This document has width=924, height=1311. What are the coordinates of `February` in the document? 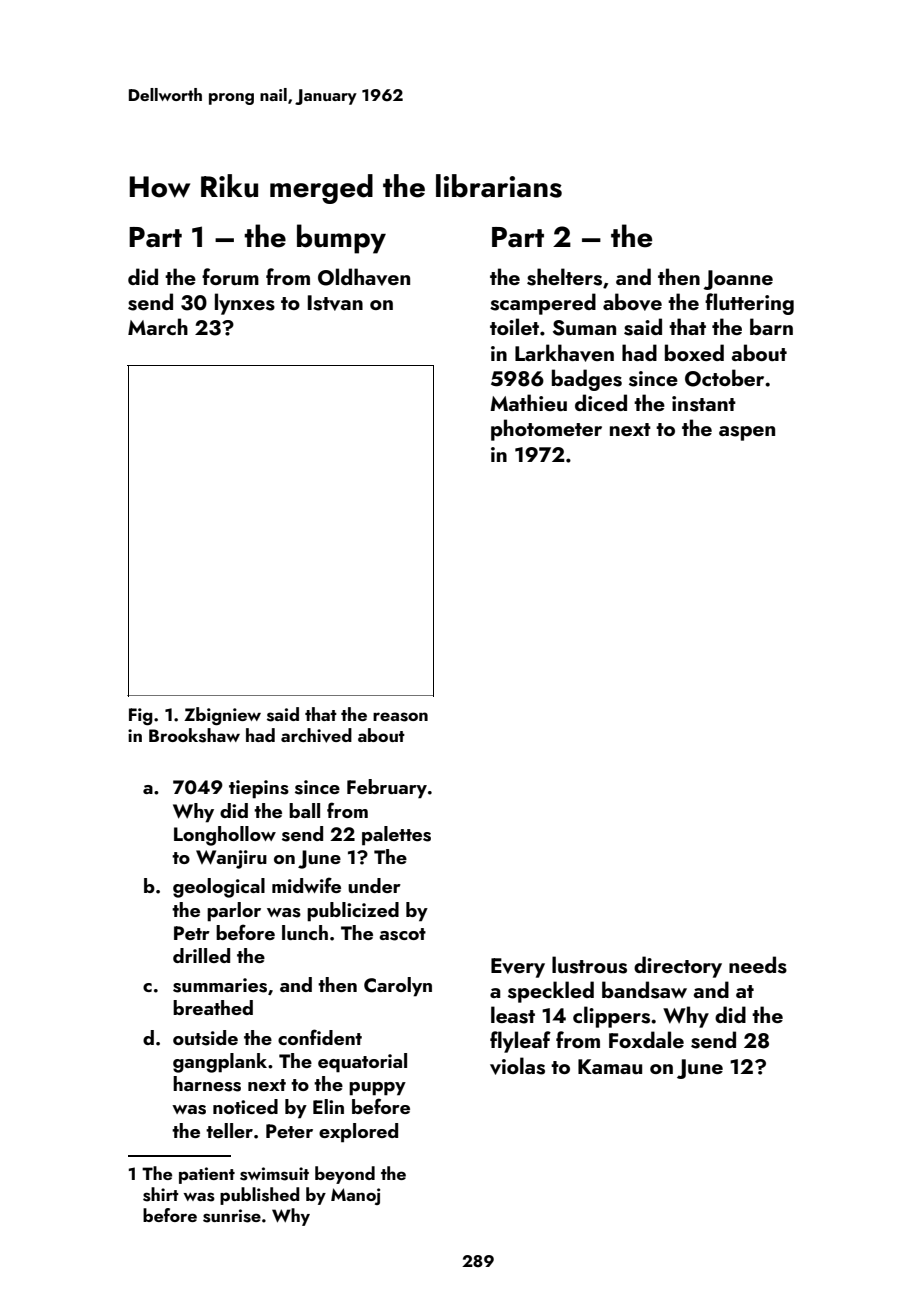 It's located at (387, 789).
